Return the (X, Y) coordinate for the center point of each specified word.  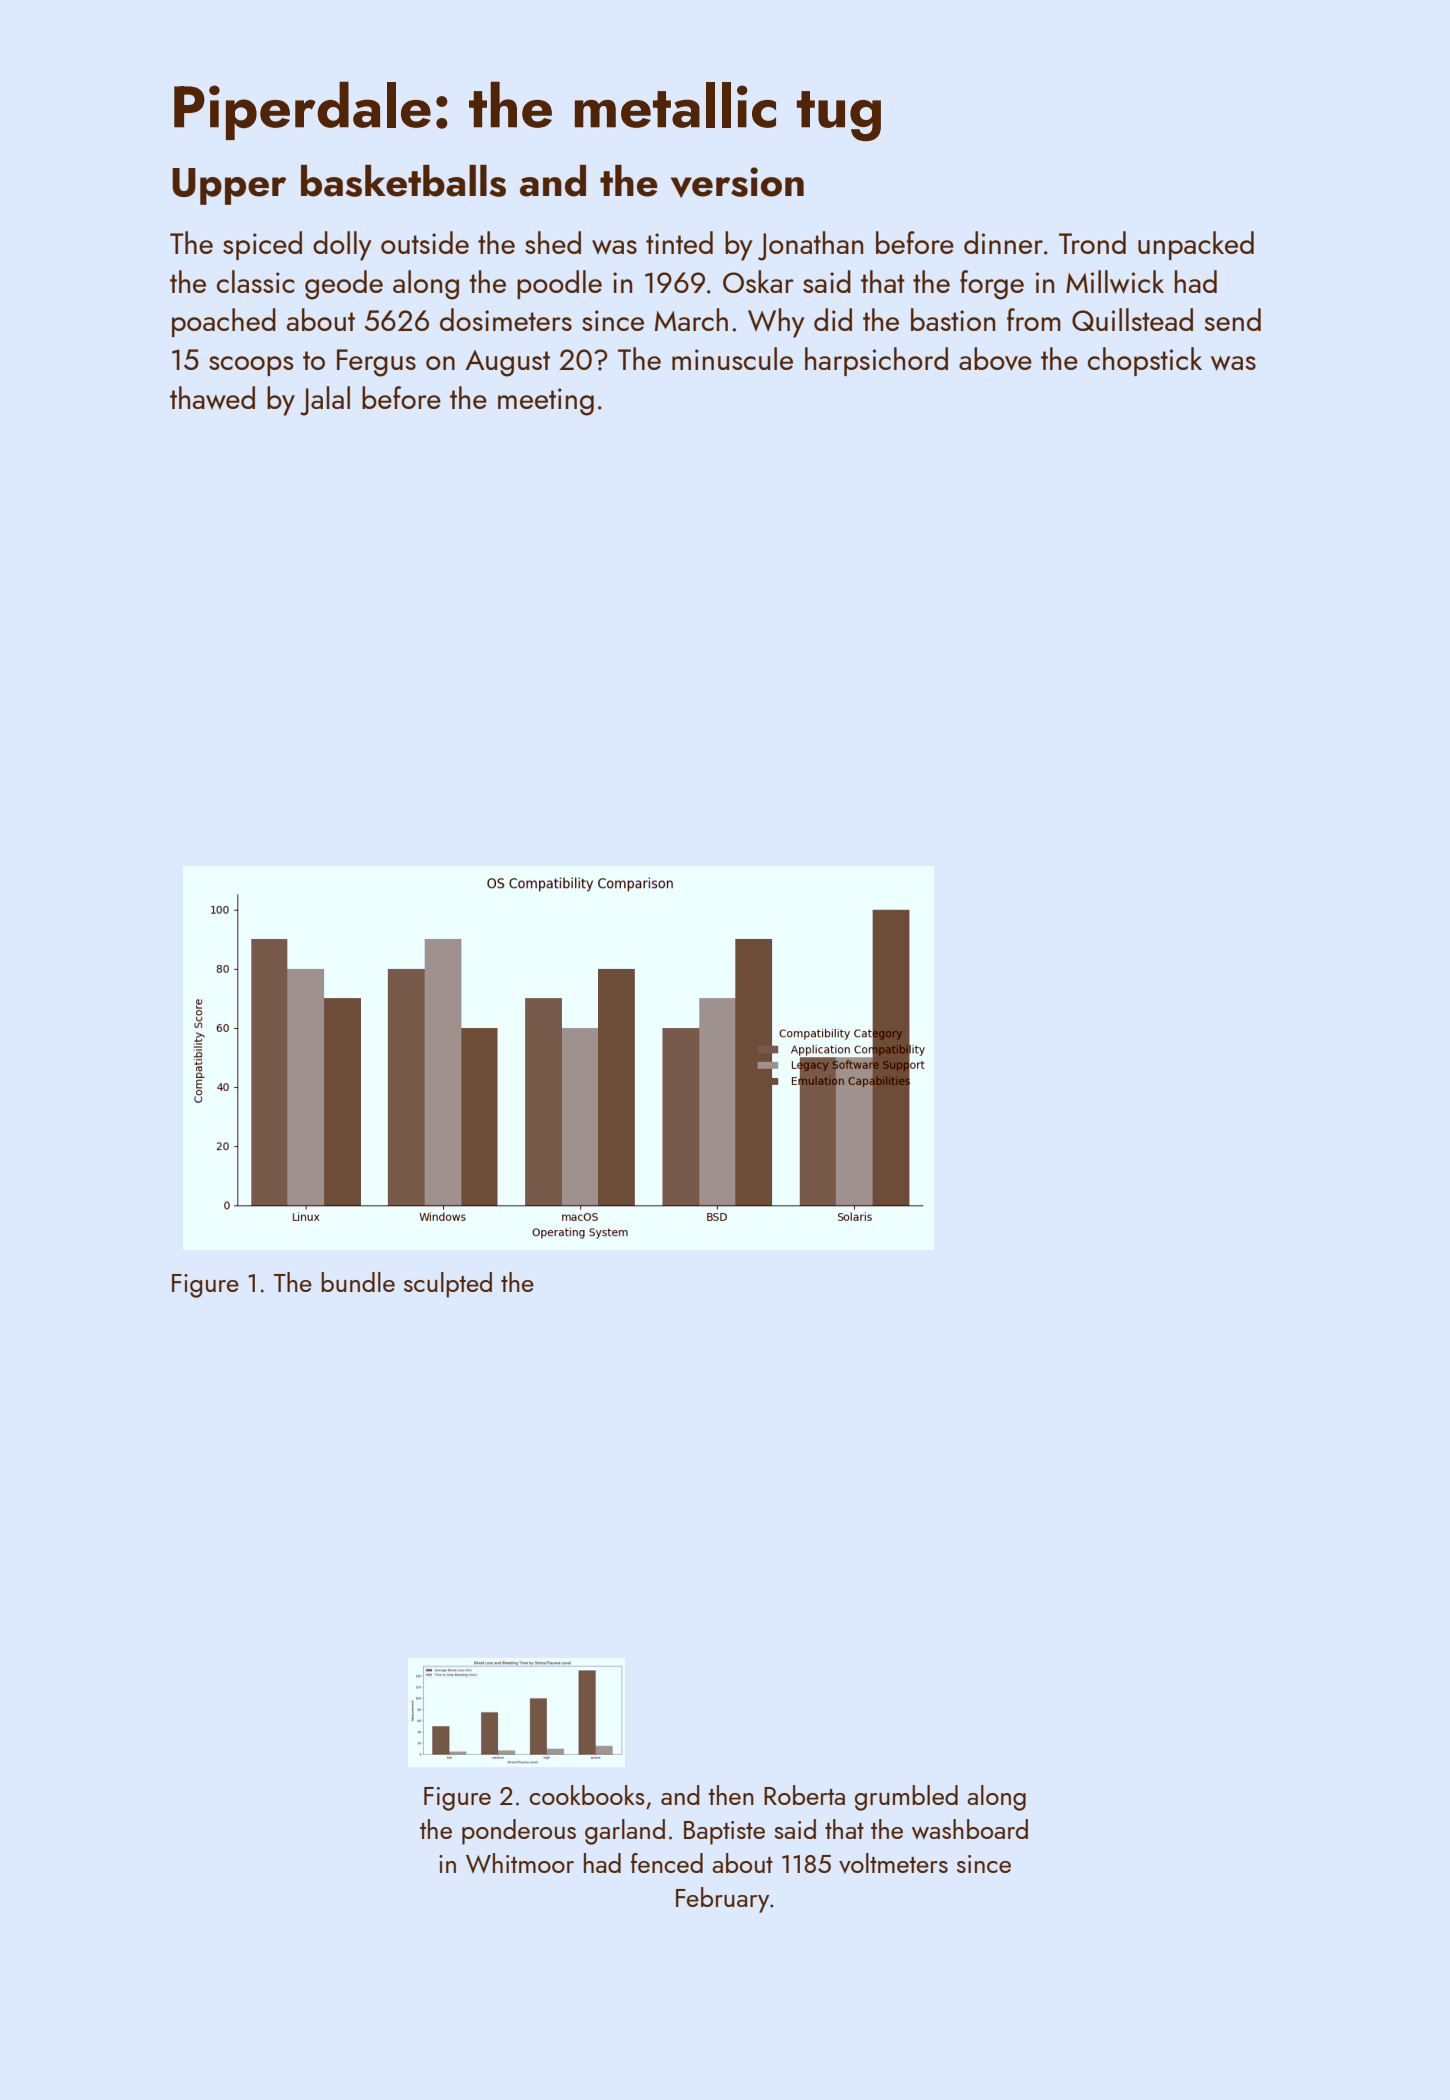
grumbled (906, 1798)
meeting (546, 402)
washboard (970, 1829)
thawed (212, 397)
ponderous (519, 1832)
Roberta (804, 1795)
